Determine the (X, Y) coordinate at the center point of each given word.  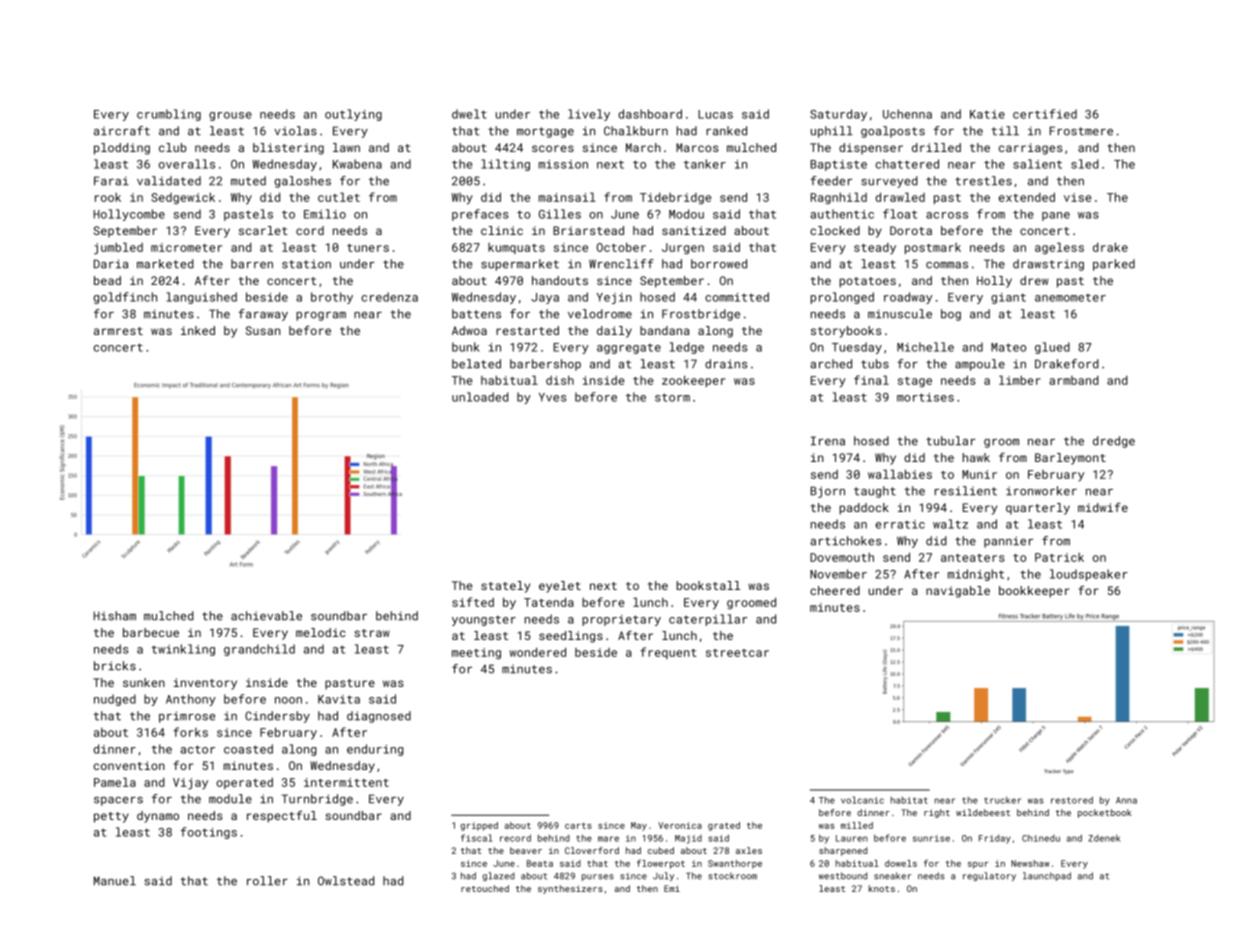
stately (505, 587)
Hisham (114, 616)
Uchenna (907, 114)
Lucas (715, 114)
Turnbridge (317, 800)
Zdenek (1104, 838)
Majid (688, 839)
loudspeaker (1089, 575)
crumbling (169, 115)
